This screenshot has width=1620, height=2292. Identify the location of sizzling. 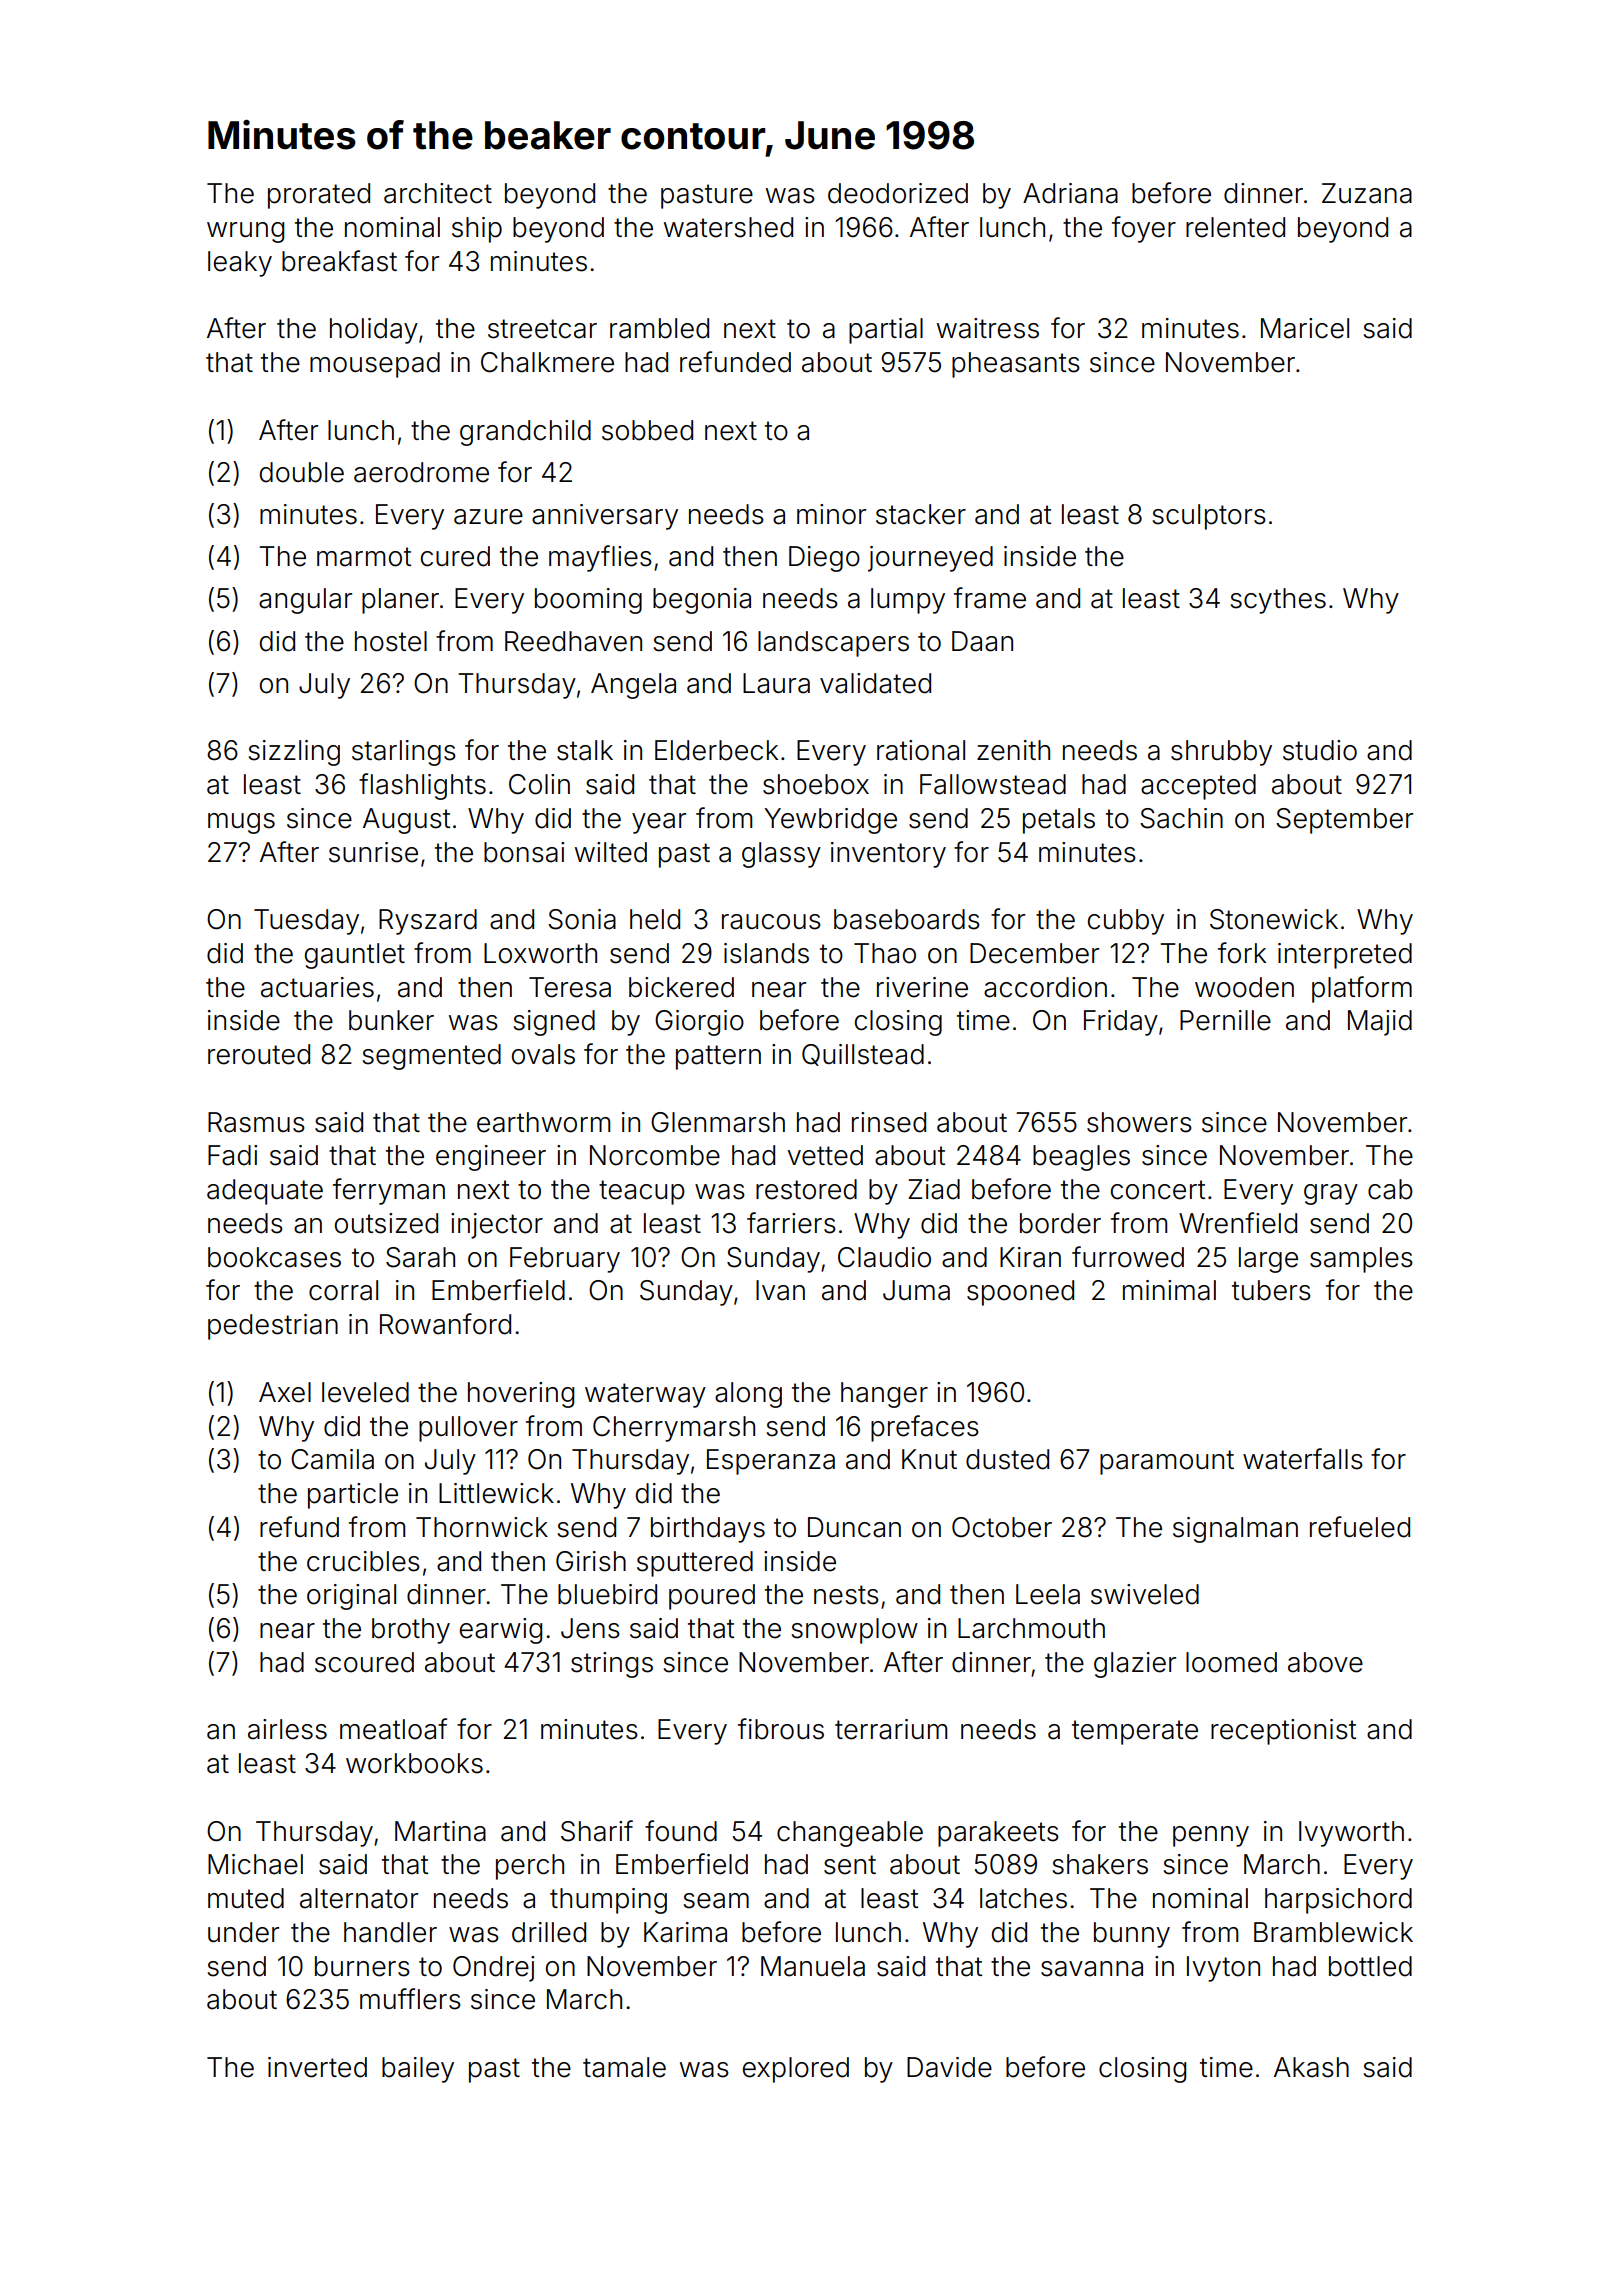
(294, 753).
